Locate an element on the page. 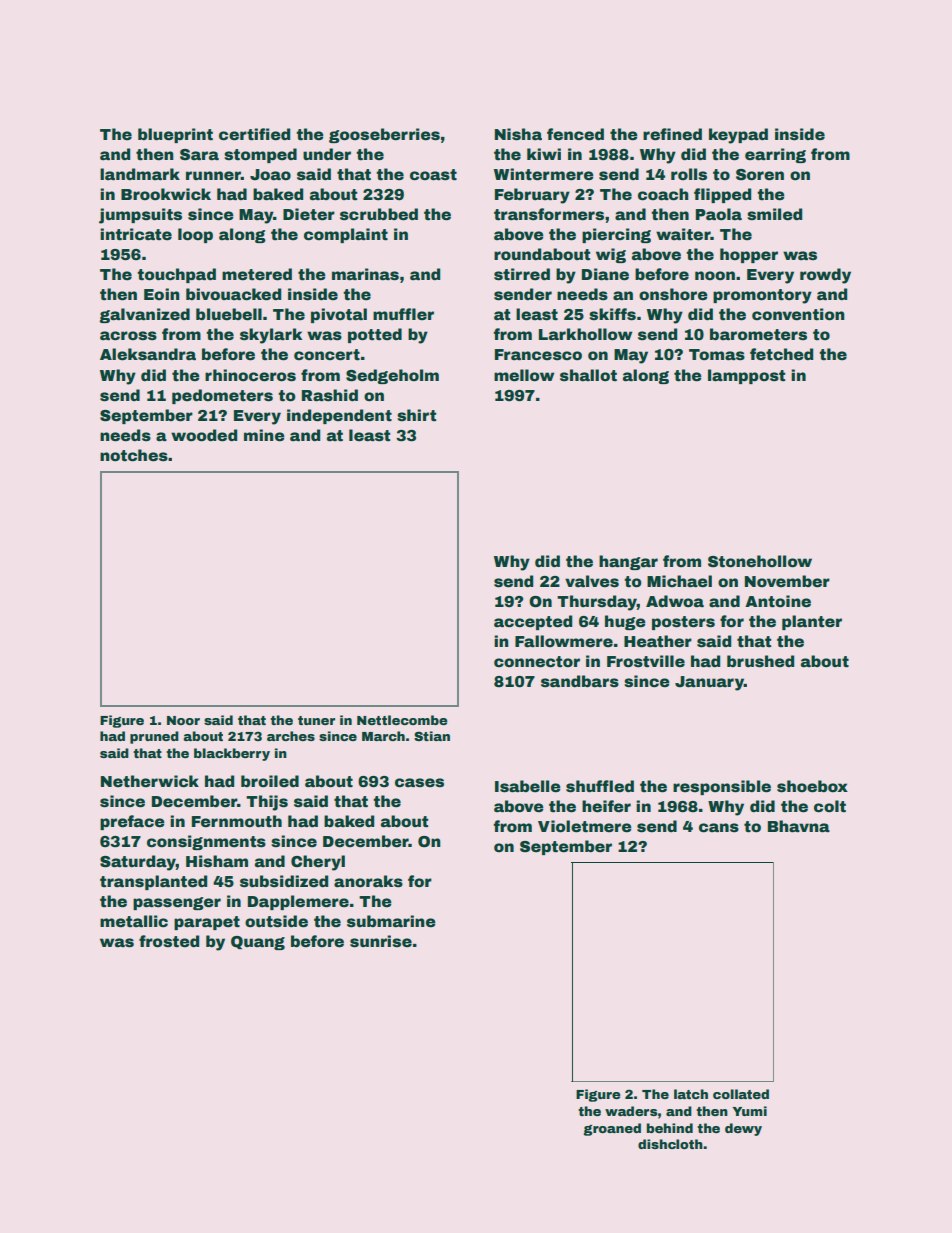  Hisham is located at coordinates (217, 861).
